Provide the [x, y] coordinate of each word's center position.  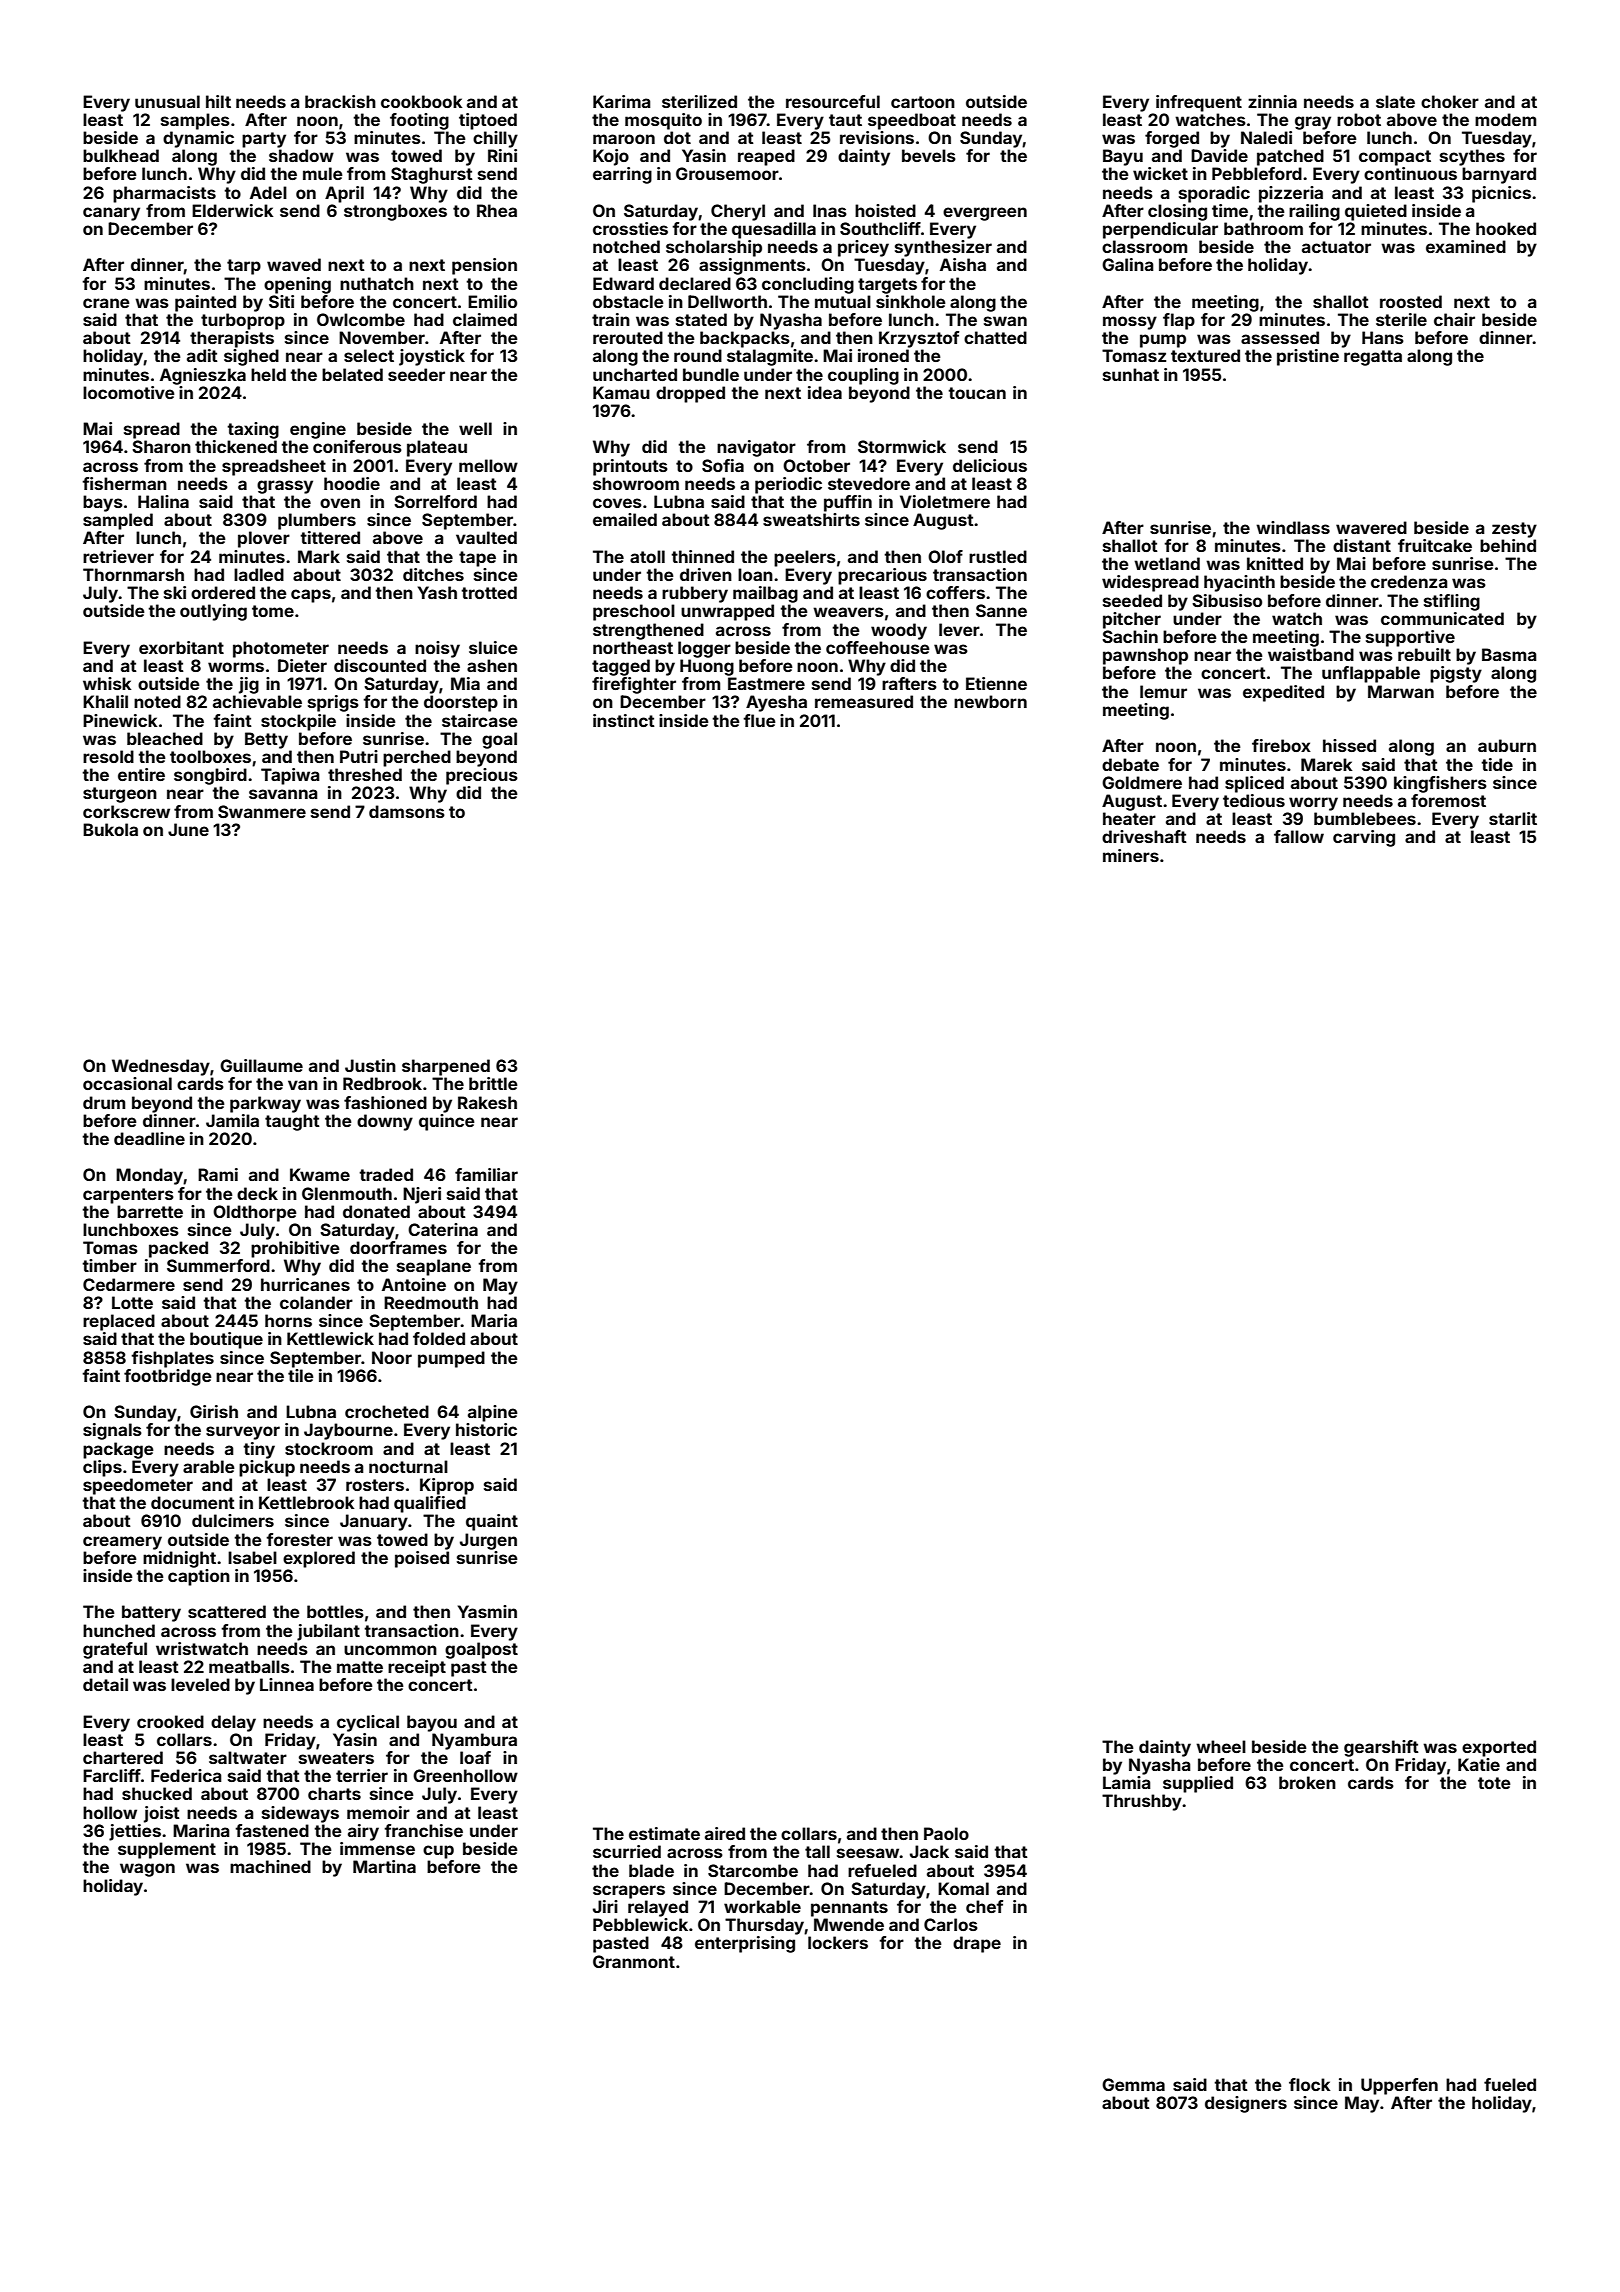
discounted [380, 665]
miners [1131, 855]
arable [209, 1466]
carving [1364, 838]
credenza [1409, 581]
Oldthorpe [255, 1213]
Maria [494, 1320]
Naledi [1266, 137]
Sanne [1001, 610]
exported [1499, 1748]
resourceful [833, 101]
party [264, 140]
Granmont [634, 1961]
